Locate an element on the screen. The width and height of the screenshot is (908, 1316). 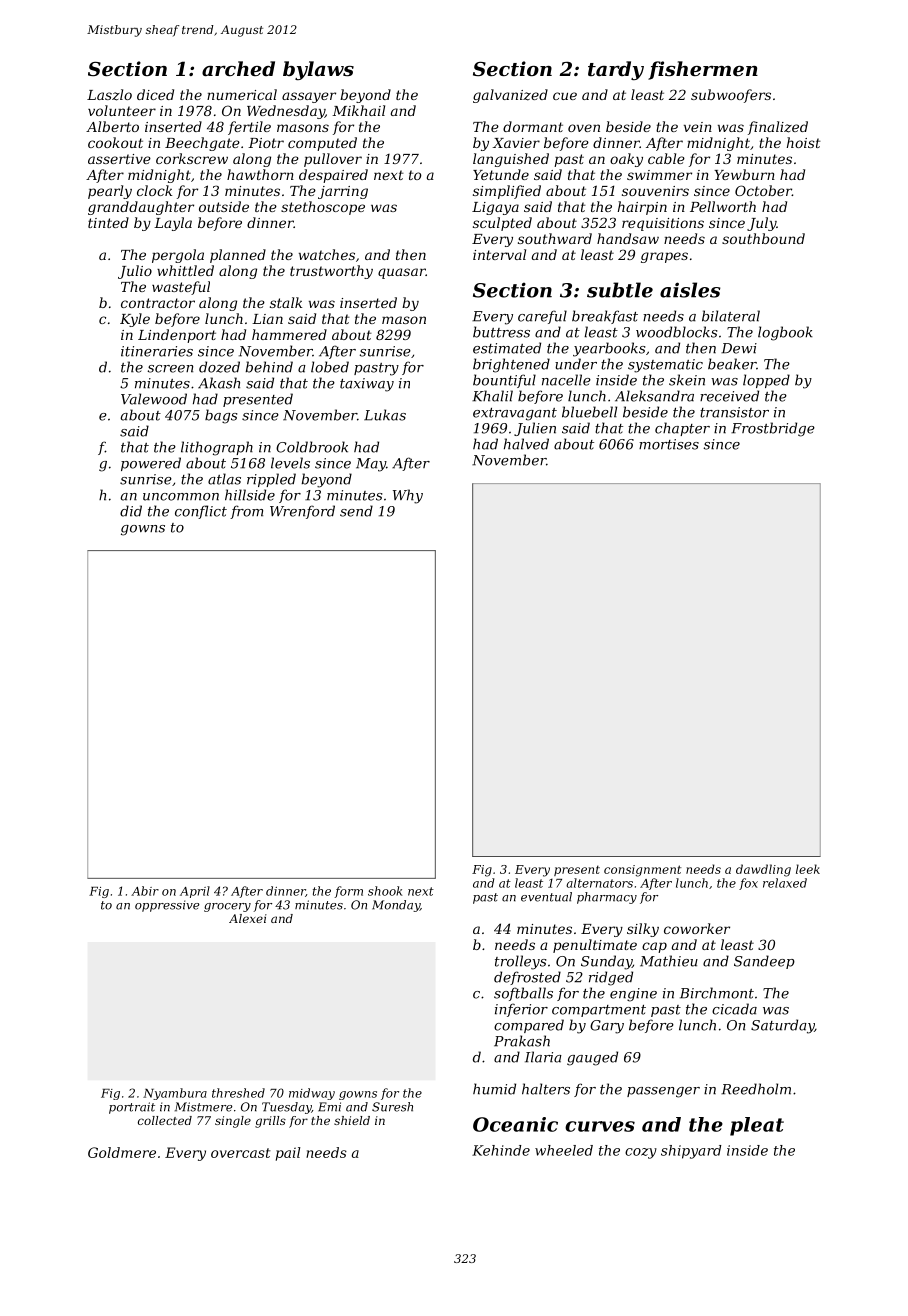
Ligaya is located at coordinates (495, 208).
